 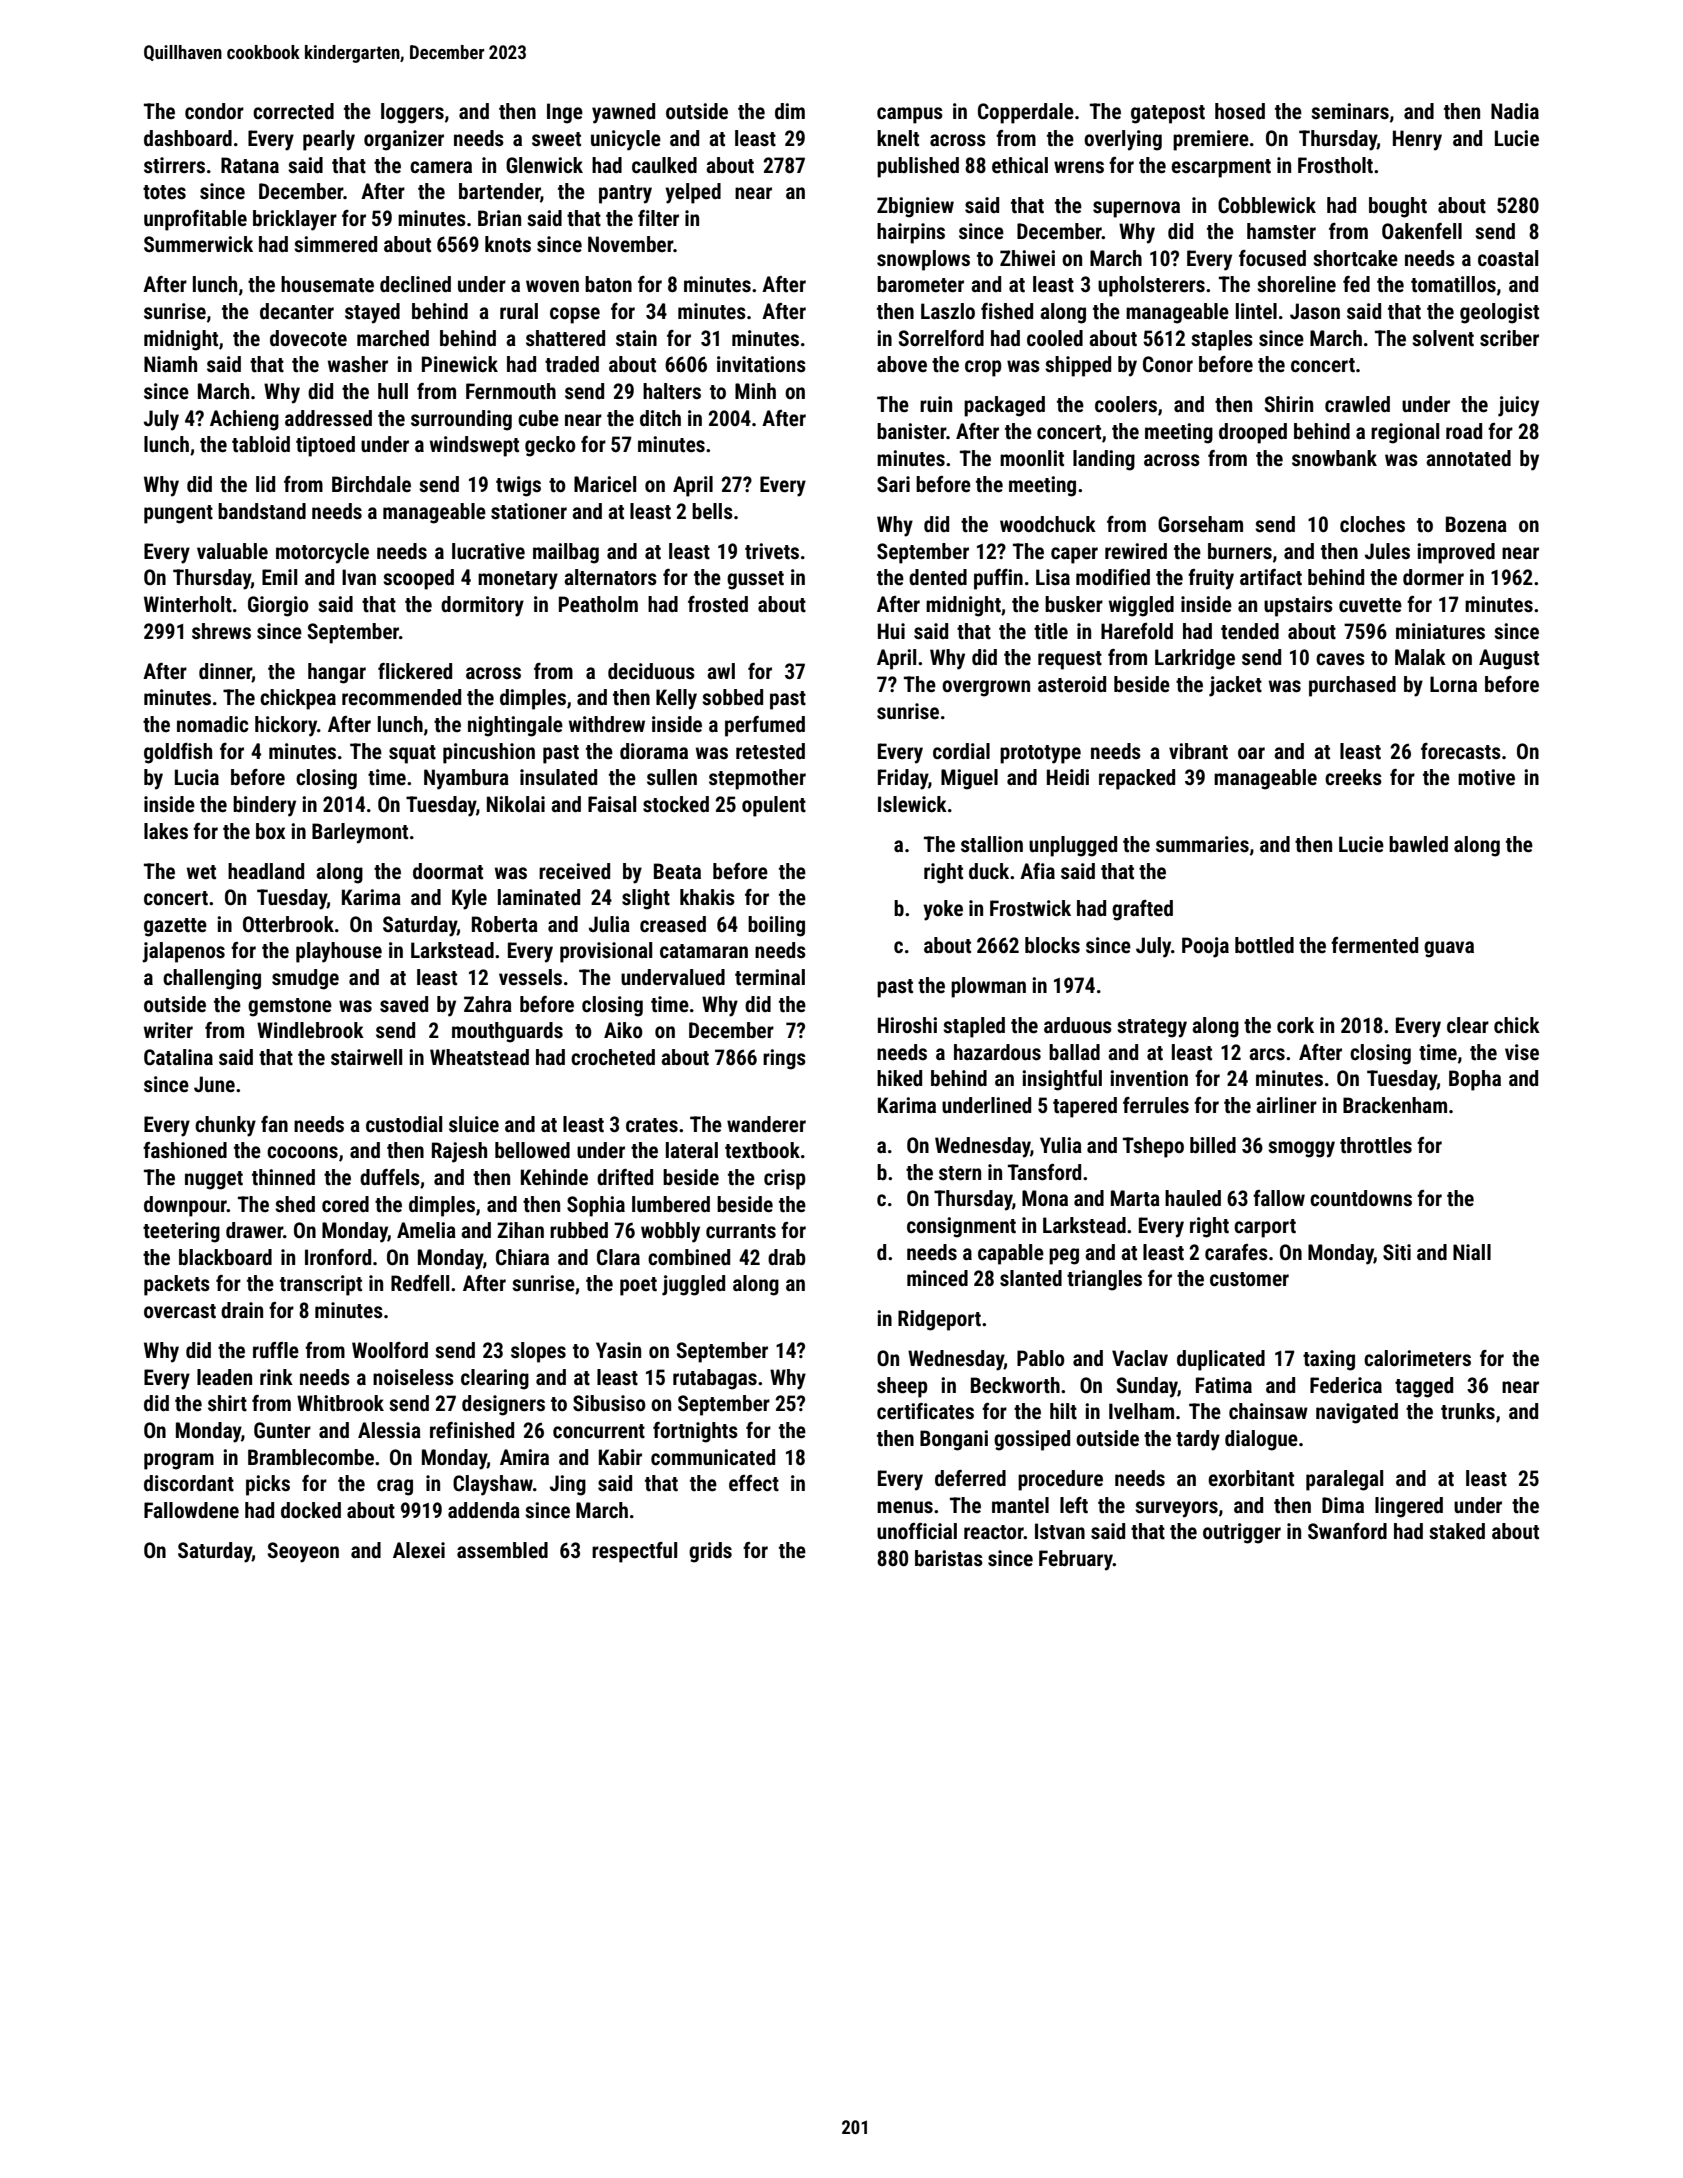 I want to click on Islewick, so click(x=912, y=804).
